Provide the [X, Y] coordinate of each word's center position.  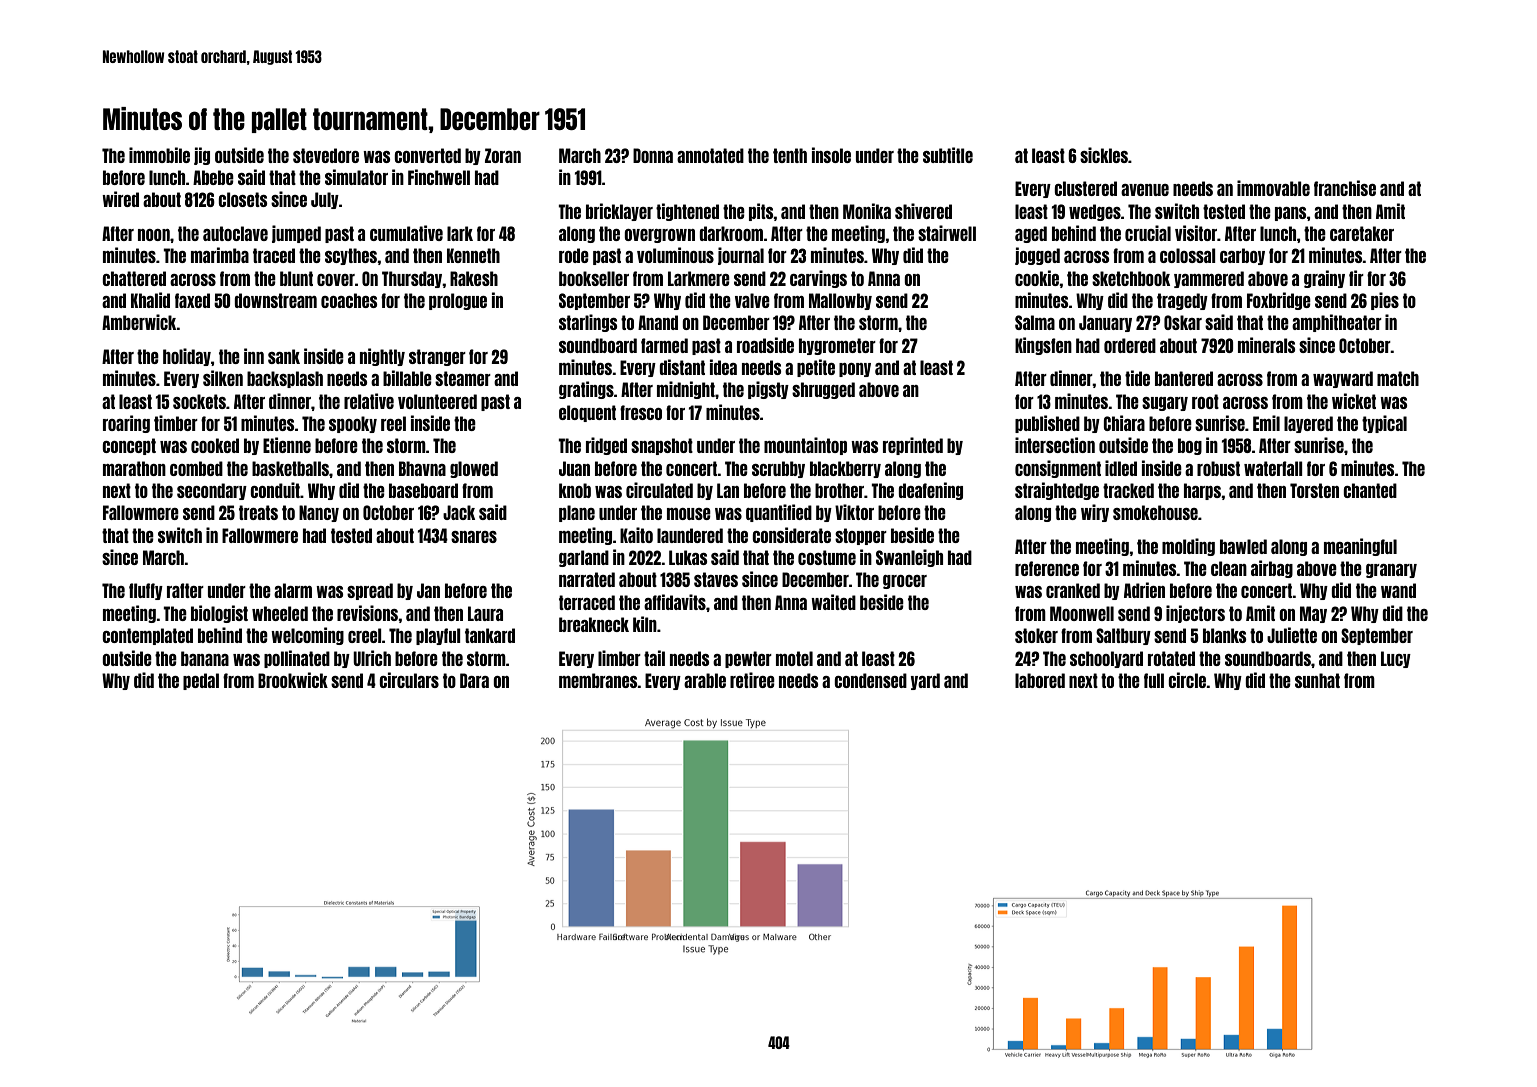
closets [243, 199]
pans [1291, 214]
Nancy [319, 513]
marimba [220, 255]
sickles [1104, 155]
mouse [689, 514]
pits [761, 212]
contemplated [147, 636]
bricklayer [619, 212]
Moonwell [1082, 613]
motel [794, 658]
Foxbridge [1279, 301]
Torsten [1314, 490]
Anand [658, 322]
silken [223, 378]
